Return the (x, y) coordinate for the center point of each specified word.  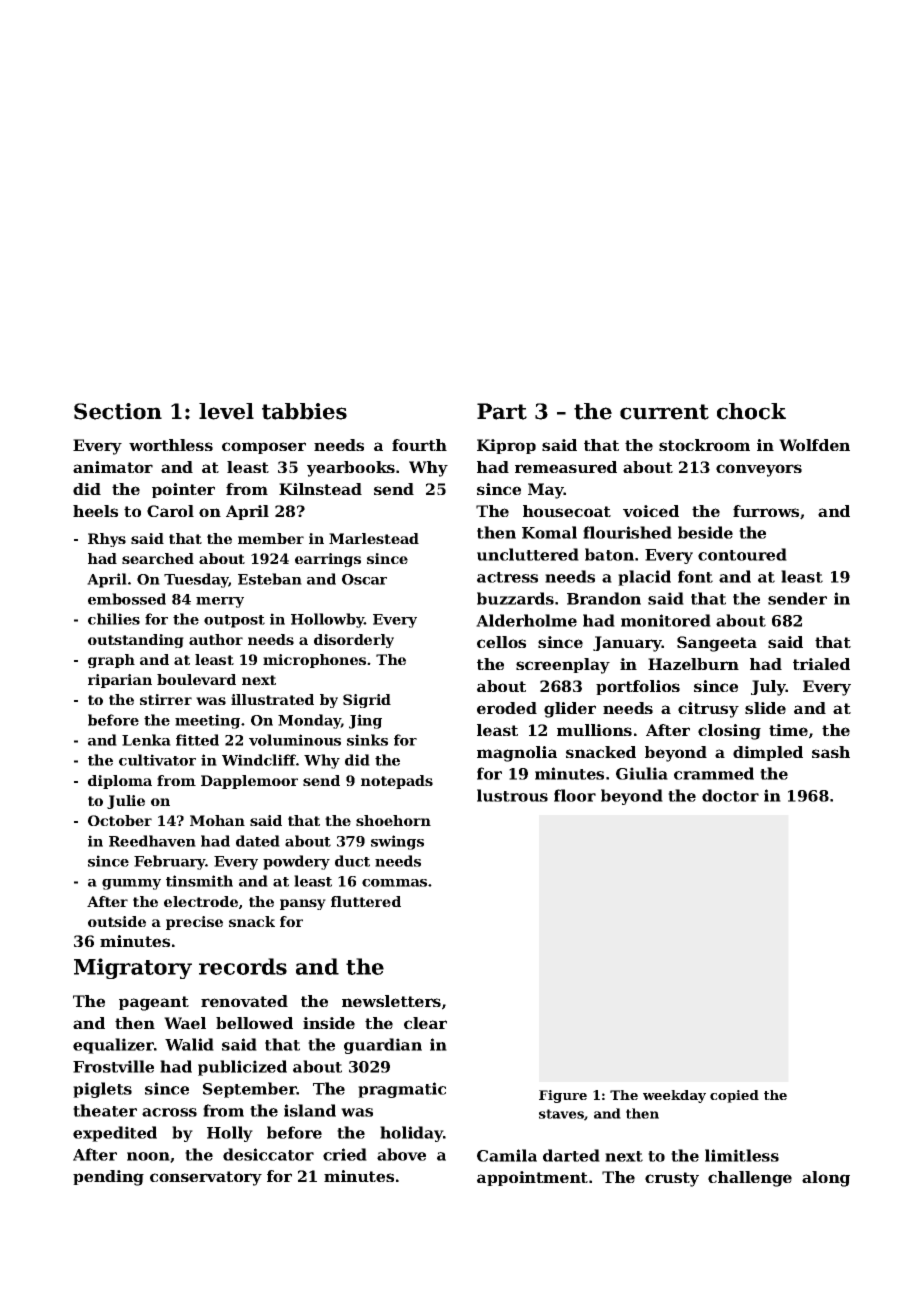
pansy (303, 904)
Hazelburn (693, 664)
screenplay (563, 666)
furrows (766, 511)
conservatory (206, 1178)
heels (95, 511)
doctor (730, 795)
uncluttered (528, 554)
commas (394, 883)
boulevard (196, 679)
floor (575, 795)
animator (113, 467)
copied (734, 1096)
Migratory (133, 968)
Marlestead (374, 538)
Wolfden (814, 445)
